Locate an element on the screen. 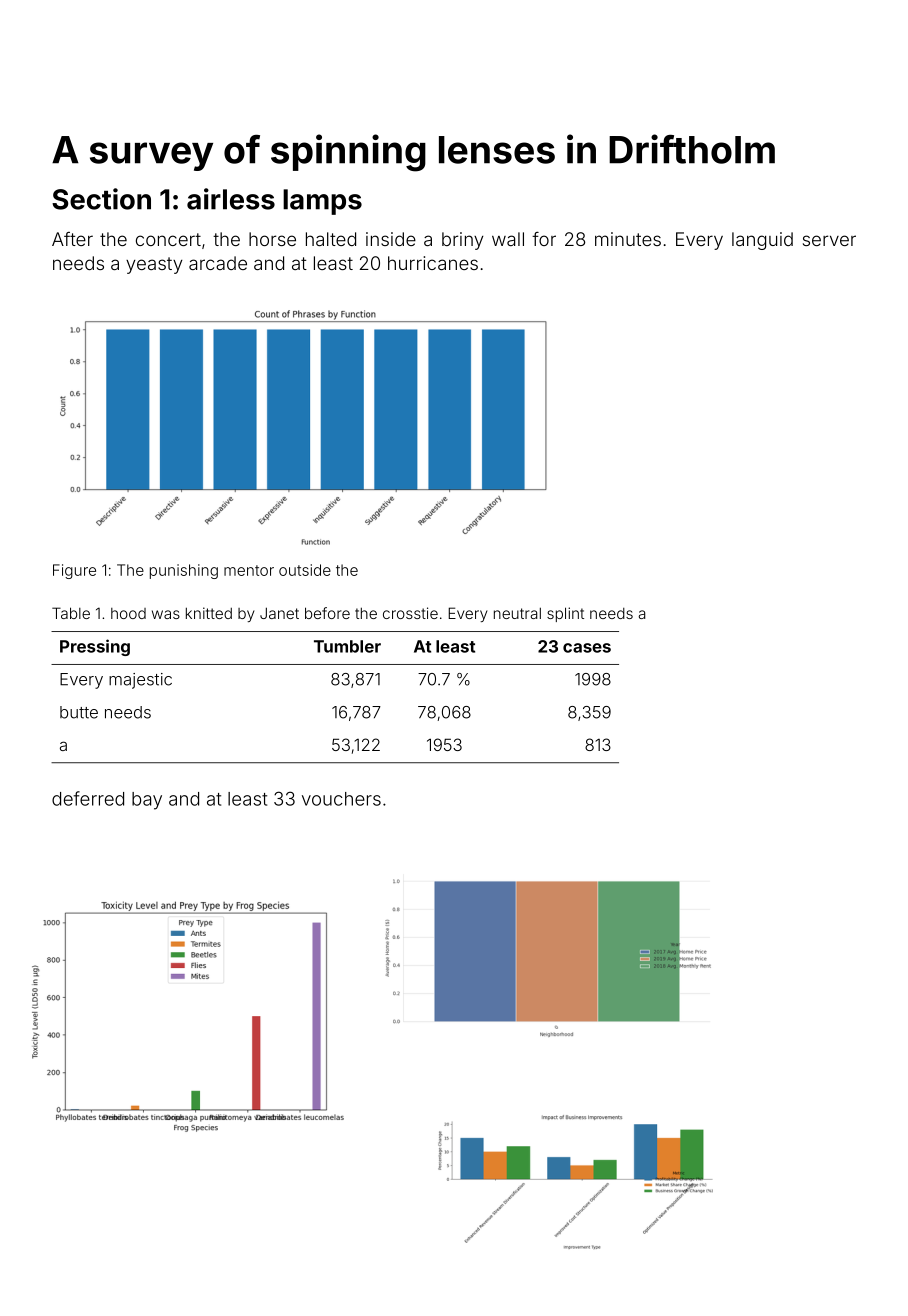 This screenshot has width=908, height=1316. minutes is located at coordinates (628, 239).
